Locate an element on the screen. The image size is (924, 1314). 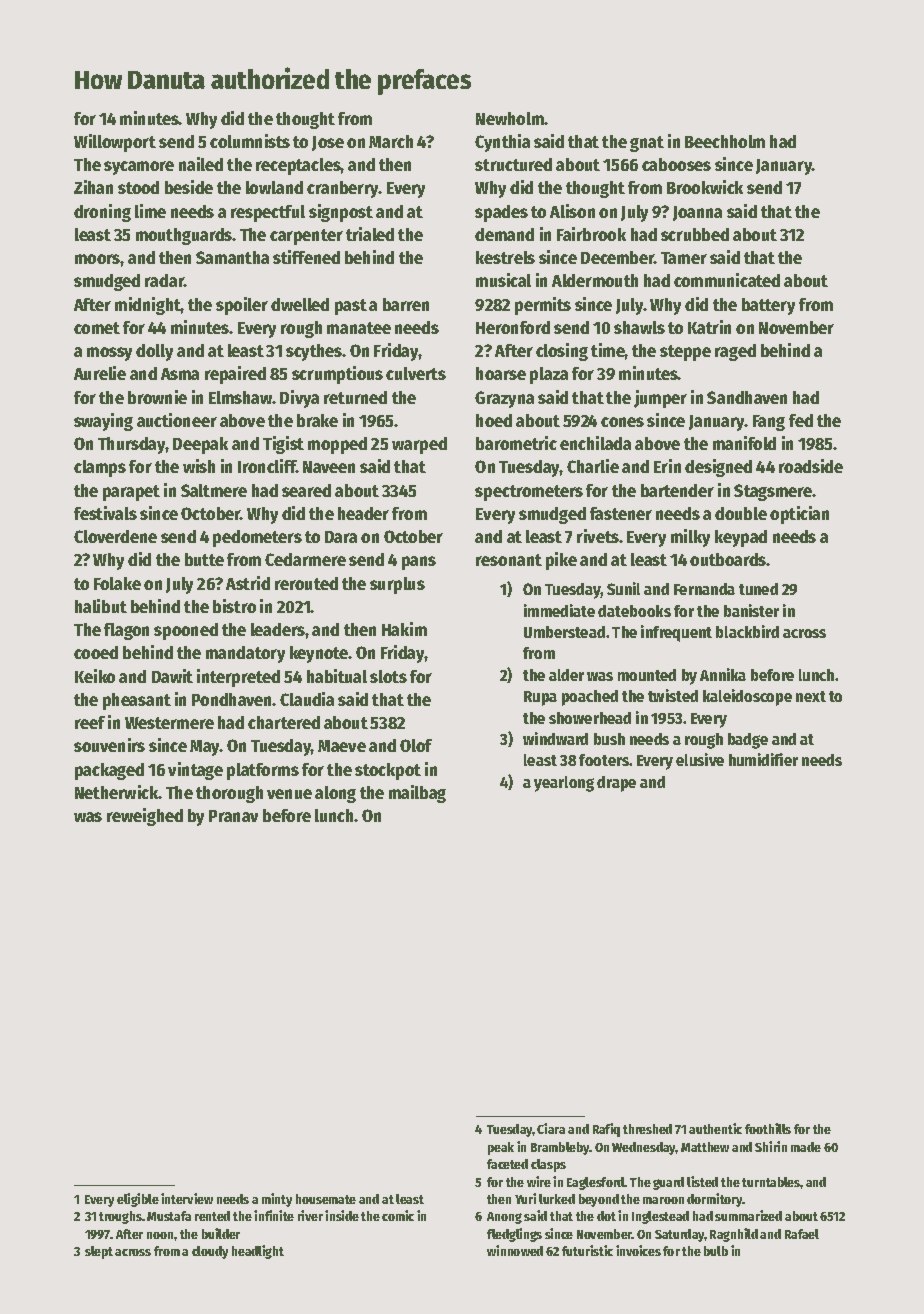
eligible is located at coordinates (138, 1200).
